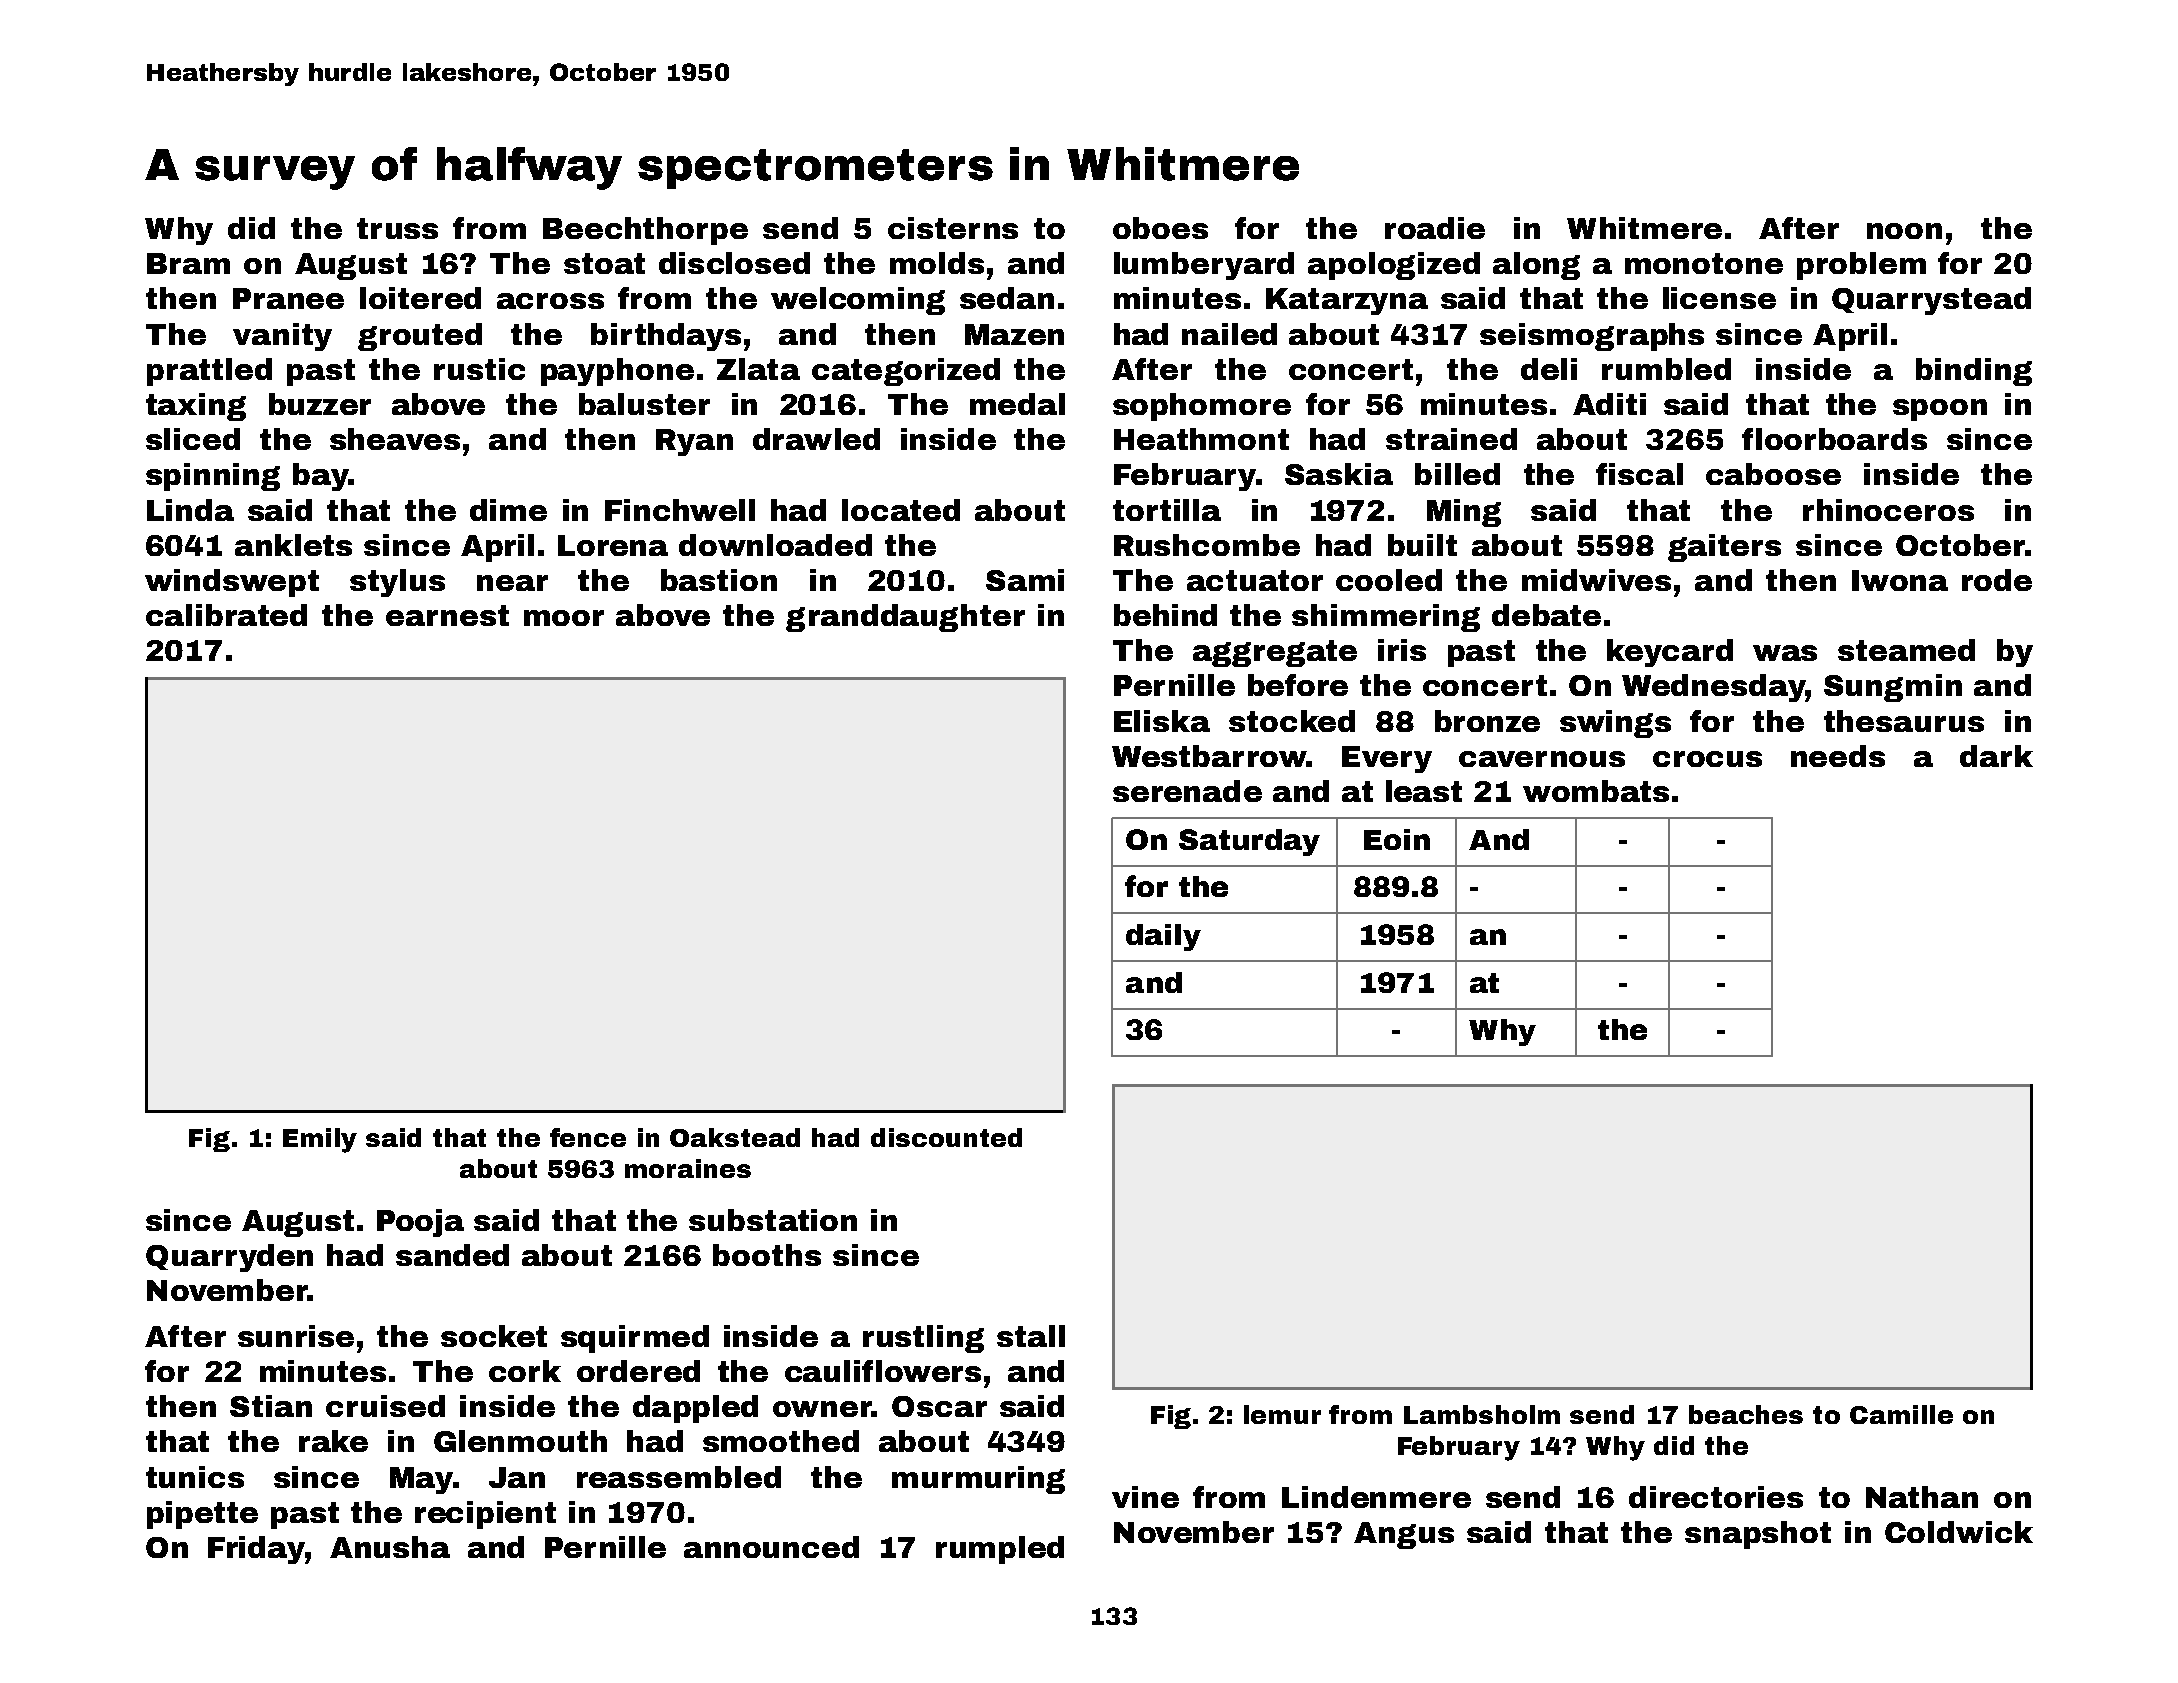 The image size is (2178, 1683). What do you see at coordinates (296, 1336) in the screenshot?
I see `sunrise` at bounding box center [296, 1336].
